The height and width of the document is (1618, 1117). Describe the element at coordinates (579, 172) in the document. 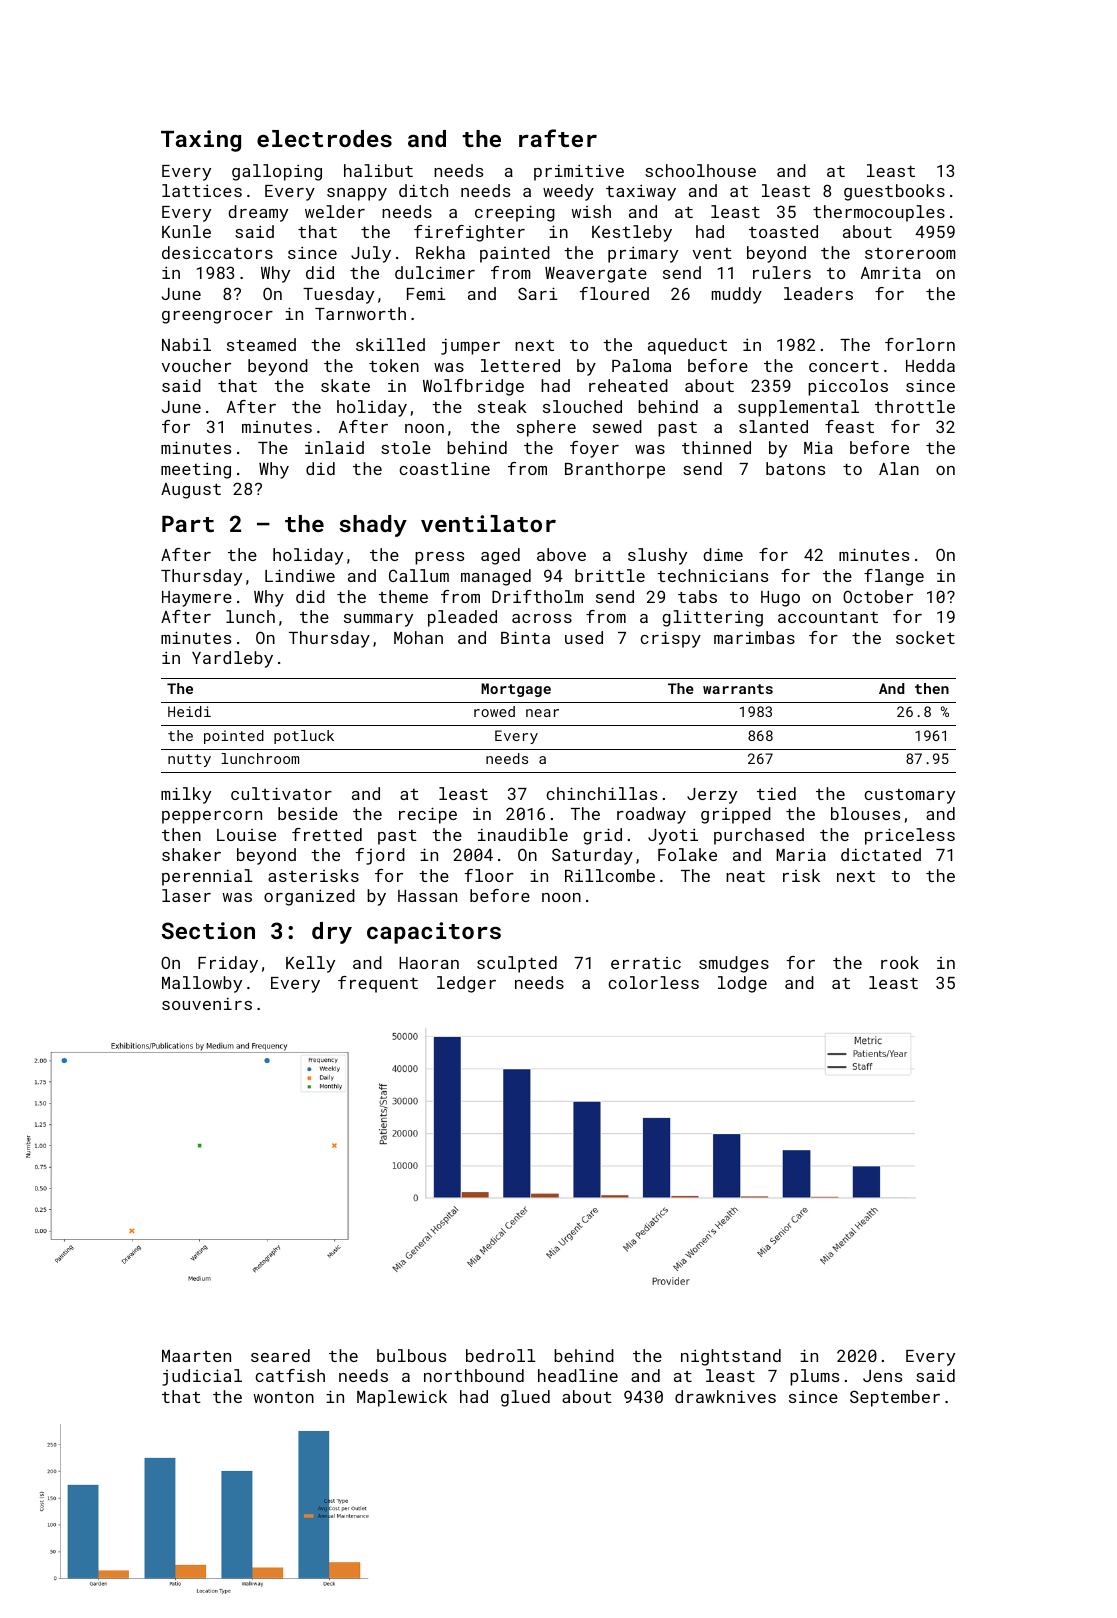

I see `primitive` at that location.
